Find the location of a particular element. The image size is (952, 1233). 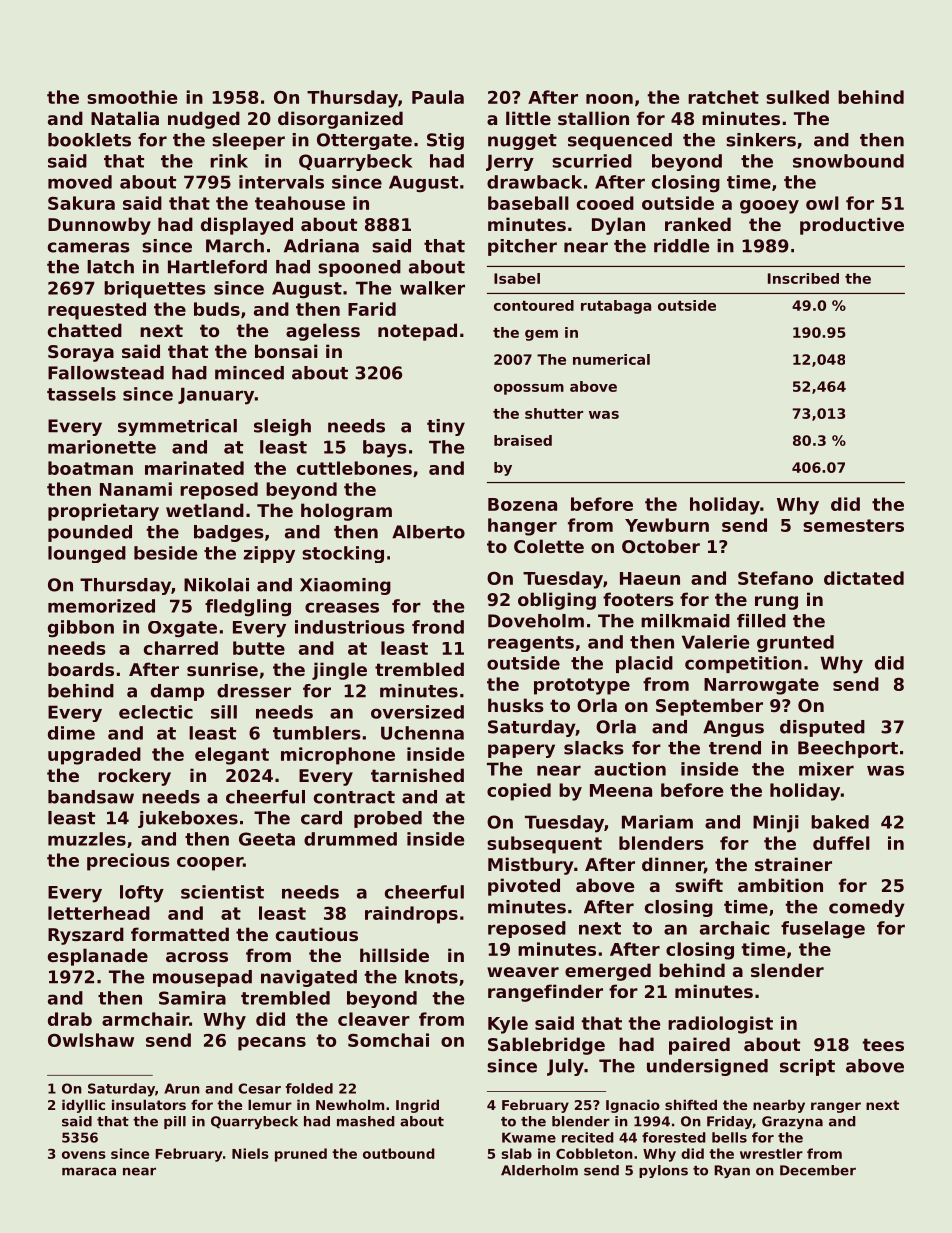

moved is located at coordinates (80, 182).
